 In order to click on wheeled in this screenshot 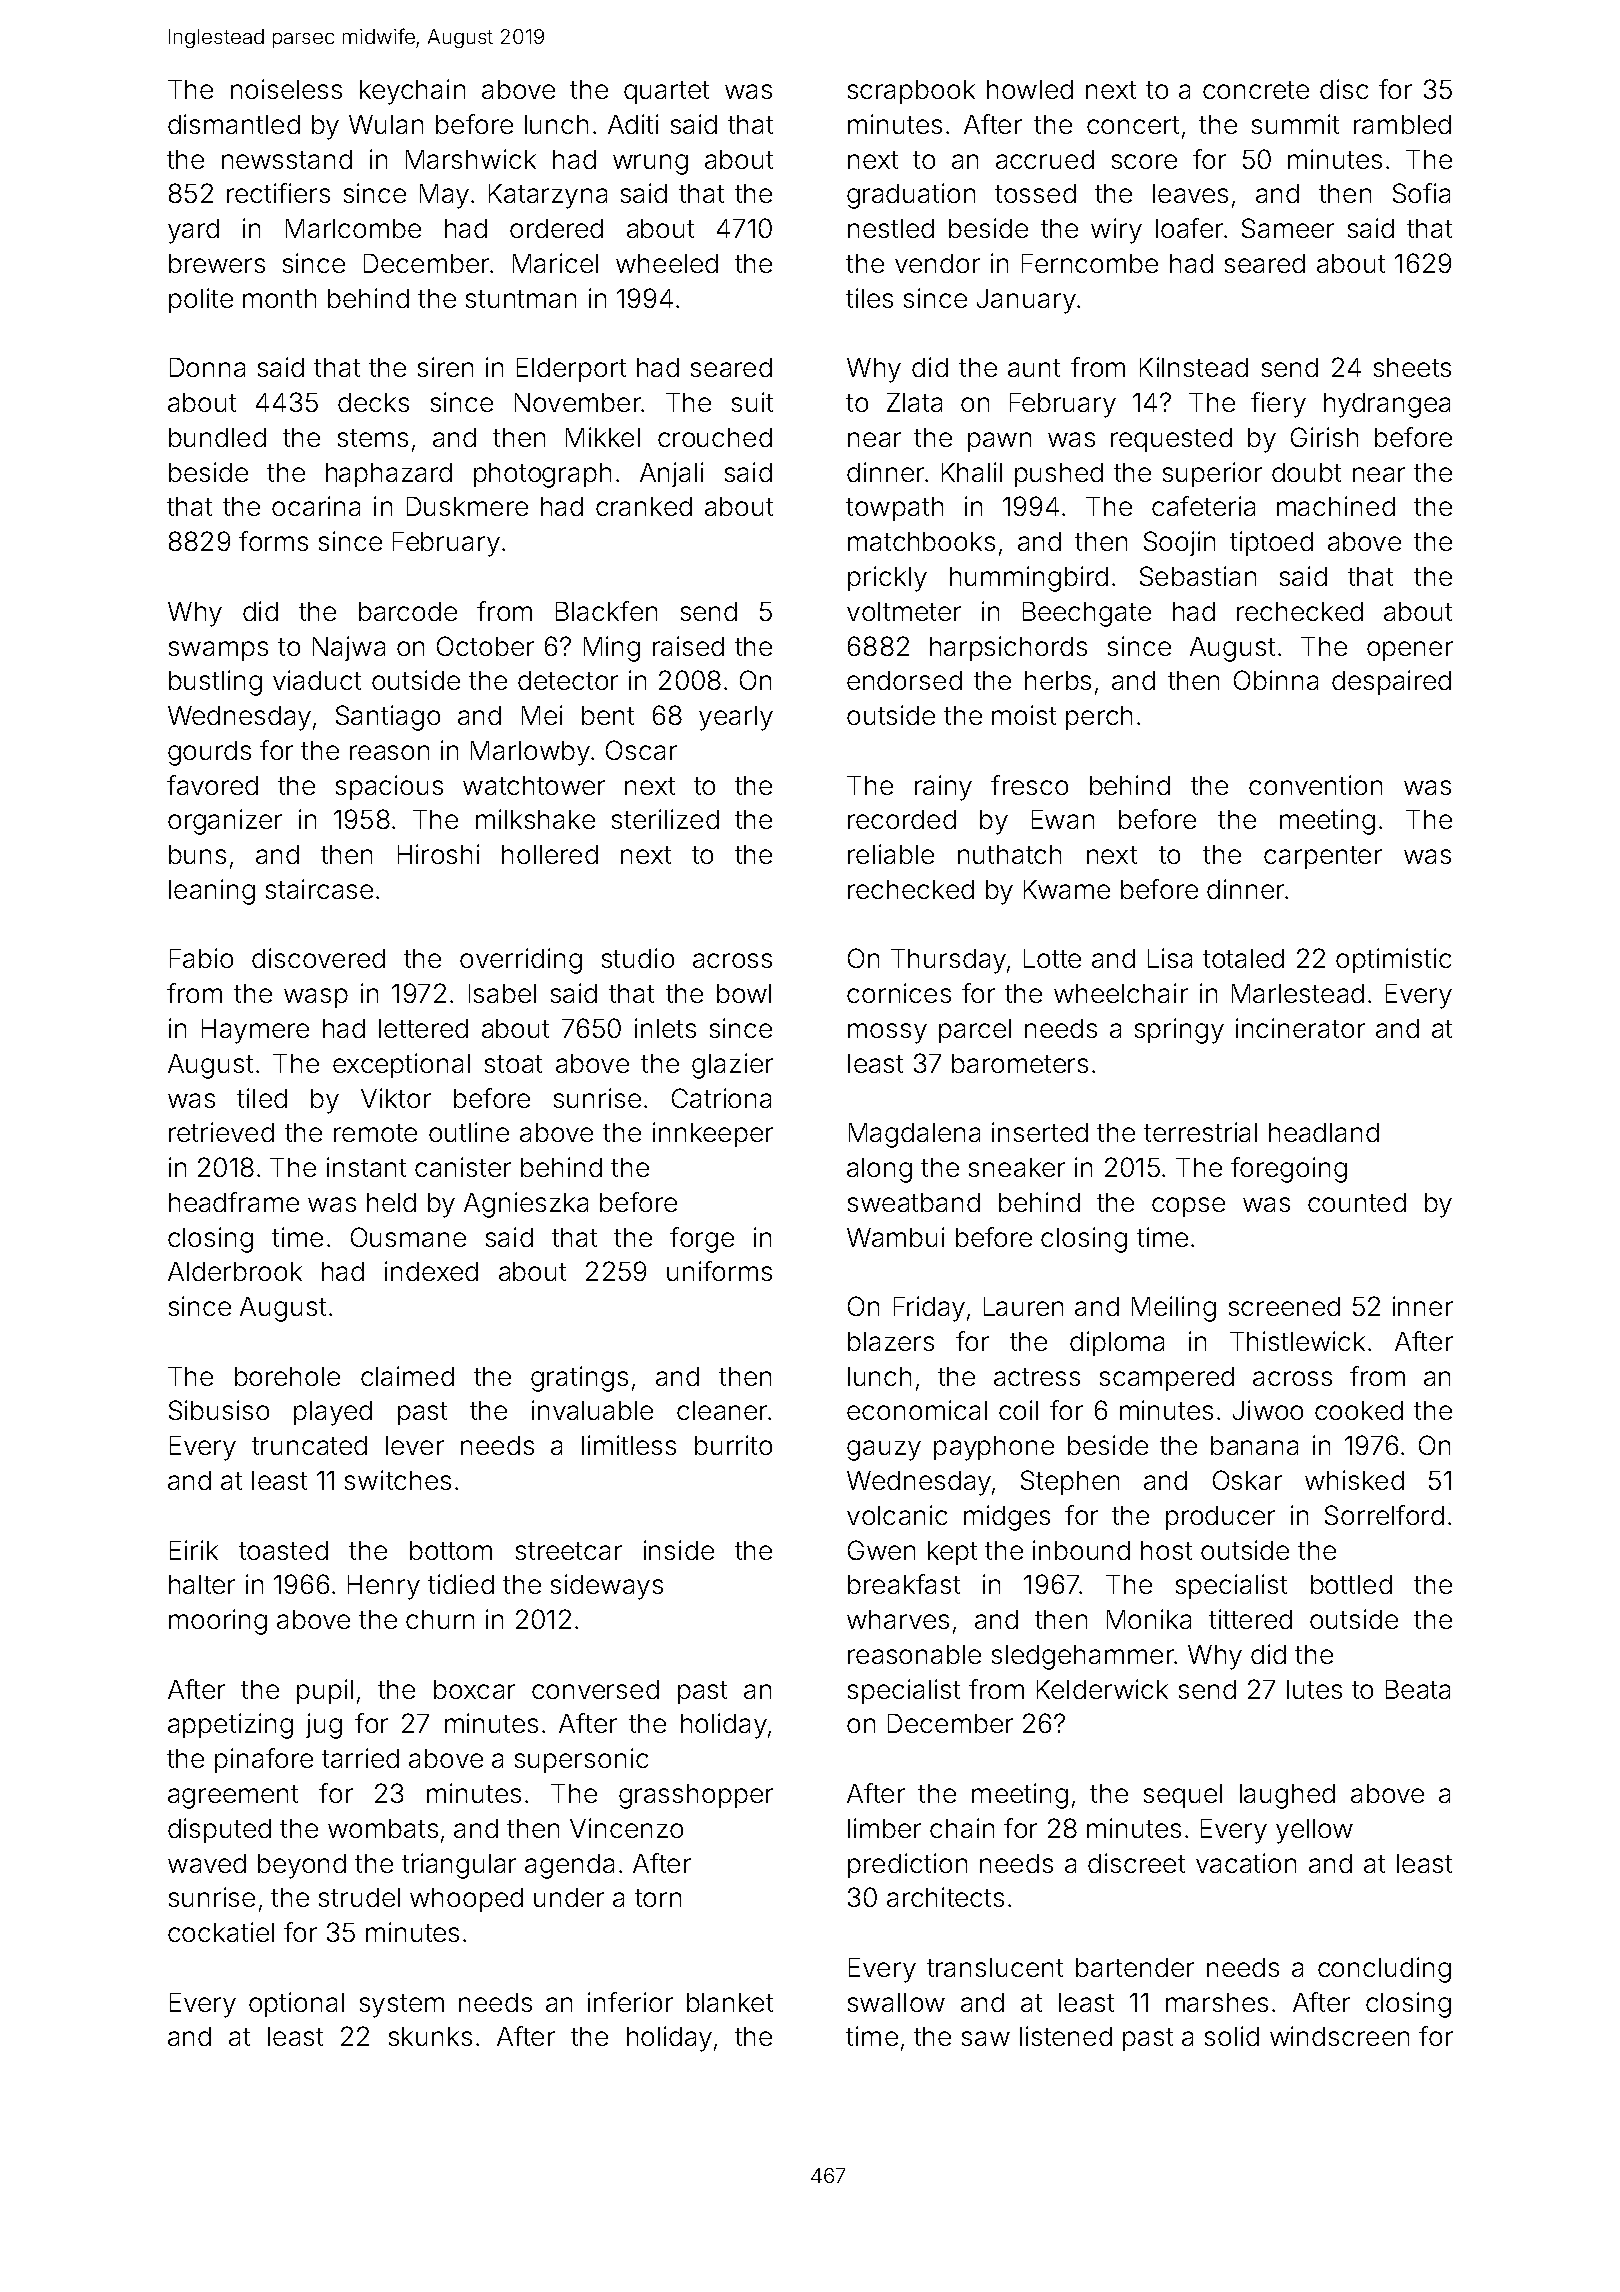, I will do `click(667, 263)`.
